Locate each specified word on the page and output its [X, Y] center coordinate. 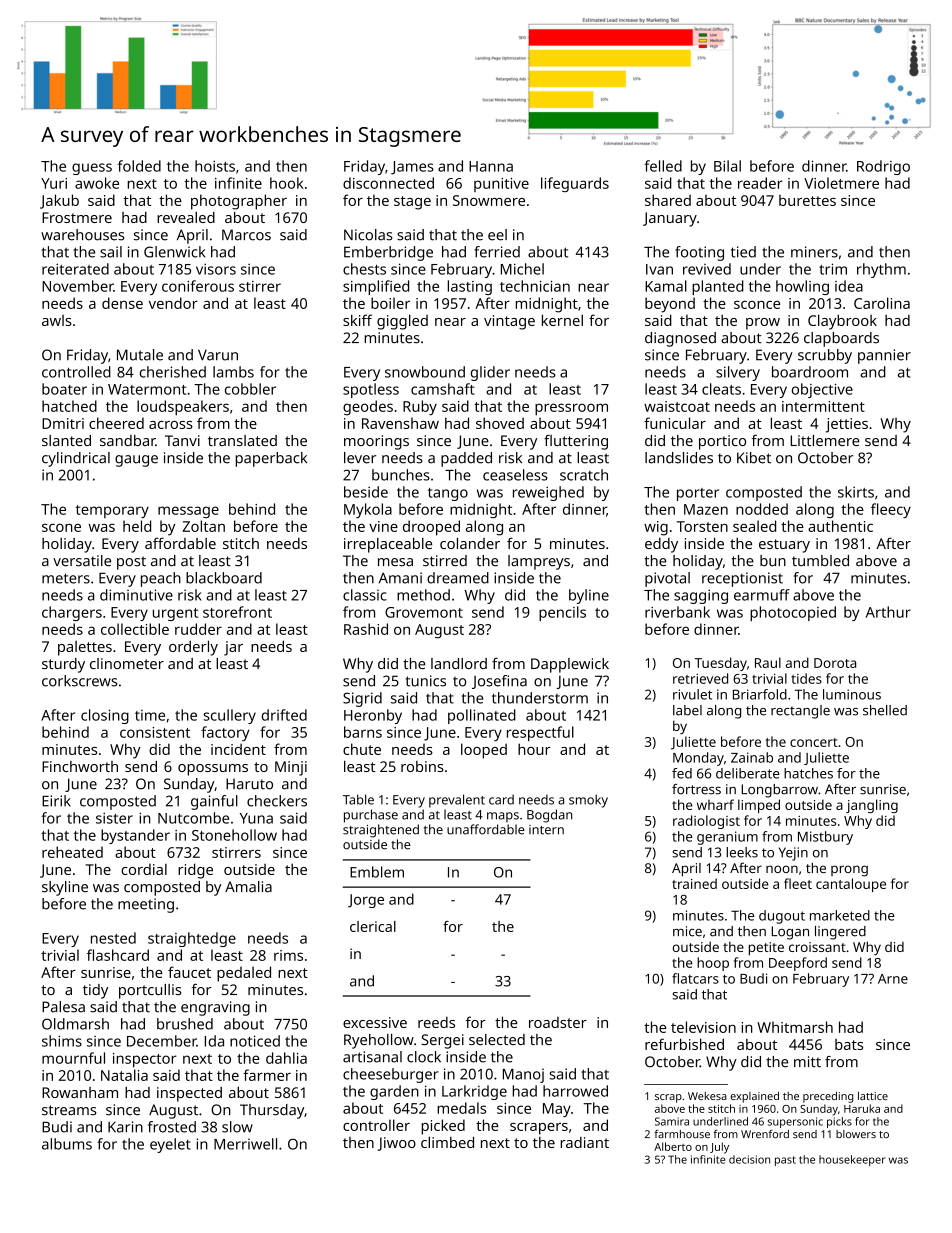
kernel [562, 320]
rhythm [881, 270]
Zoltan [203, 526]
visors [216, 269]
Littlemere [825, 440]
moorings [376, 442]
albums [67, 1144]
